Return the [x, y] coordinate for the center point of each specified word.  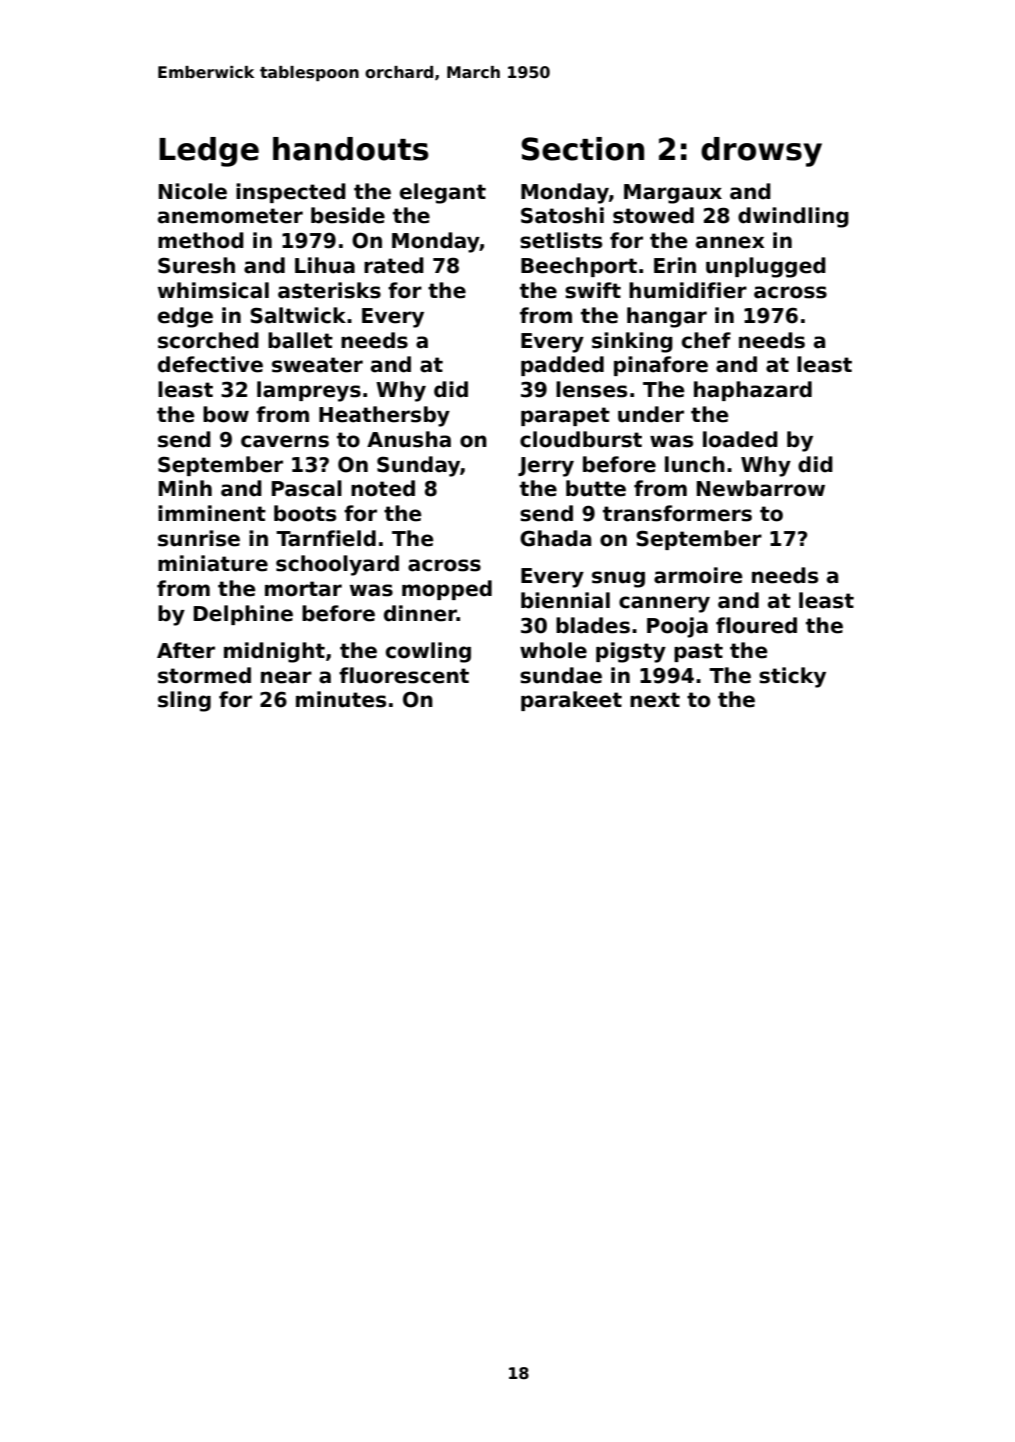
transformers [677, 513]
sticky [792, 677]
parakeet [571, 701]
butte [596, 488]
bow [226, 414]
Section [582, 149]
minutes [341, 699]
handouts [350, 149]
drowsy [761, 152]
